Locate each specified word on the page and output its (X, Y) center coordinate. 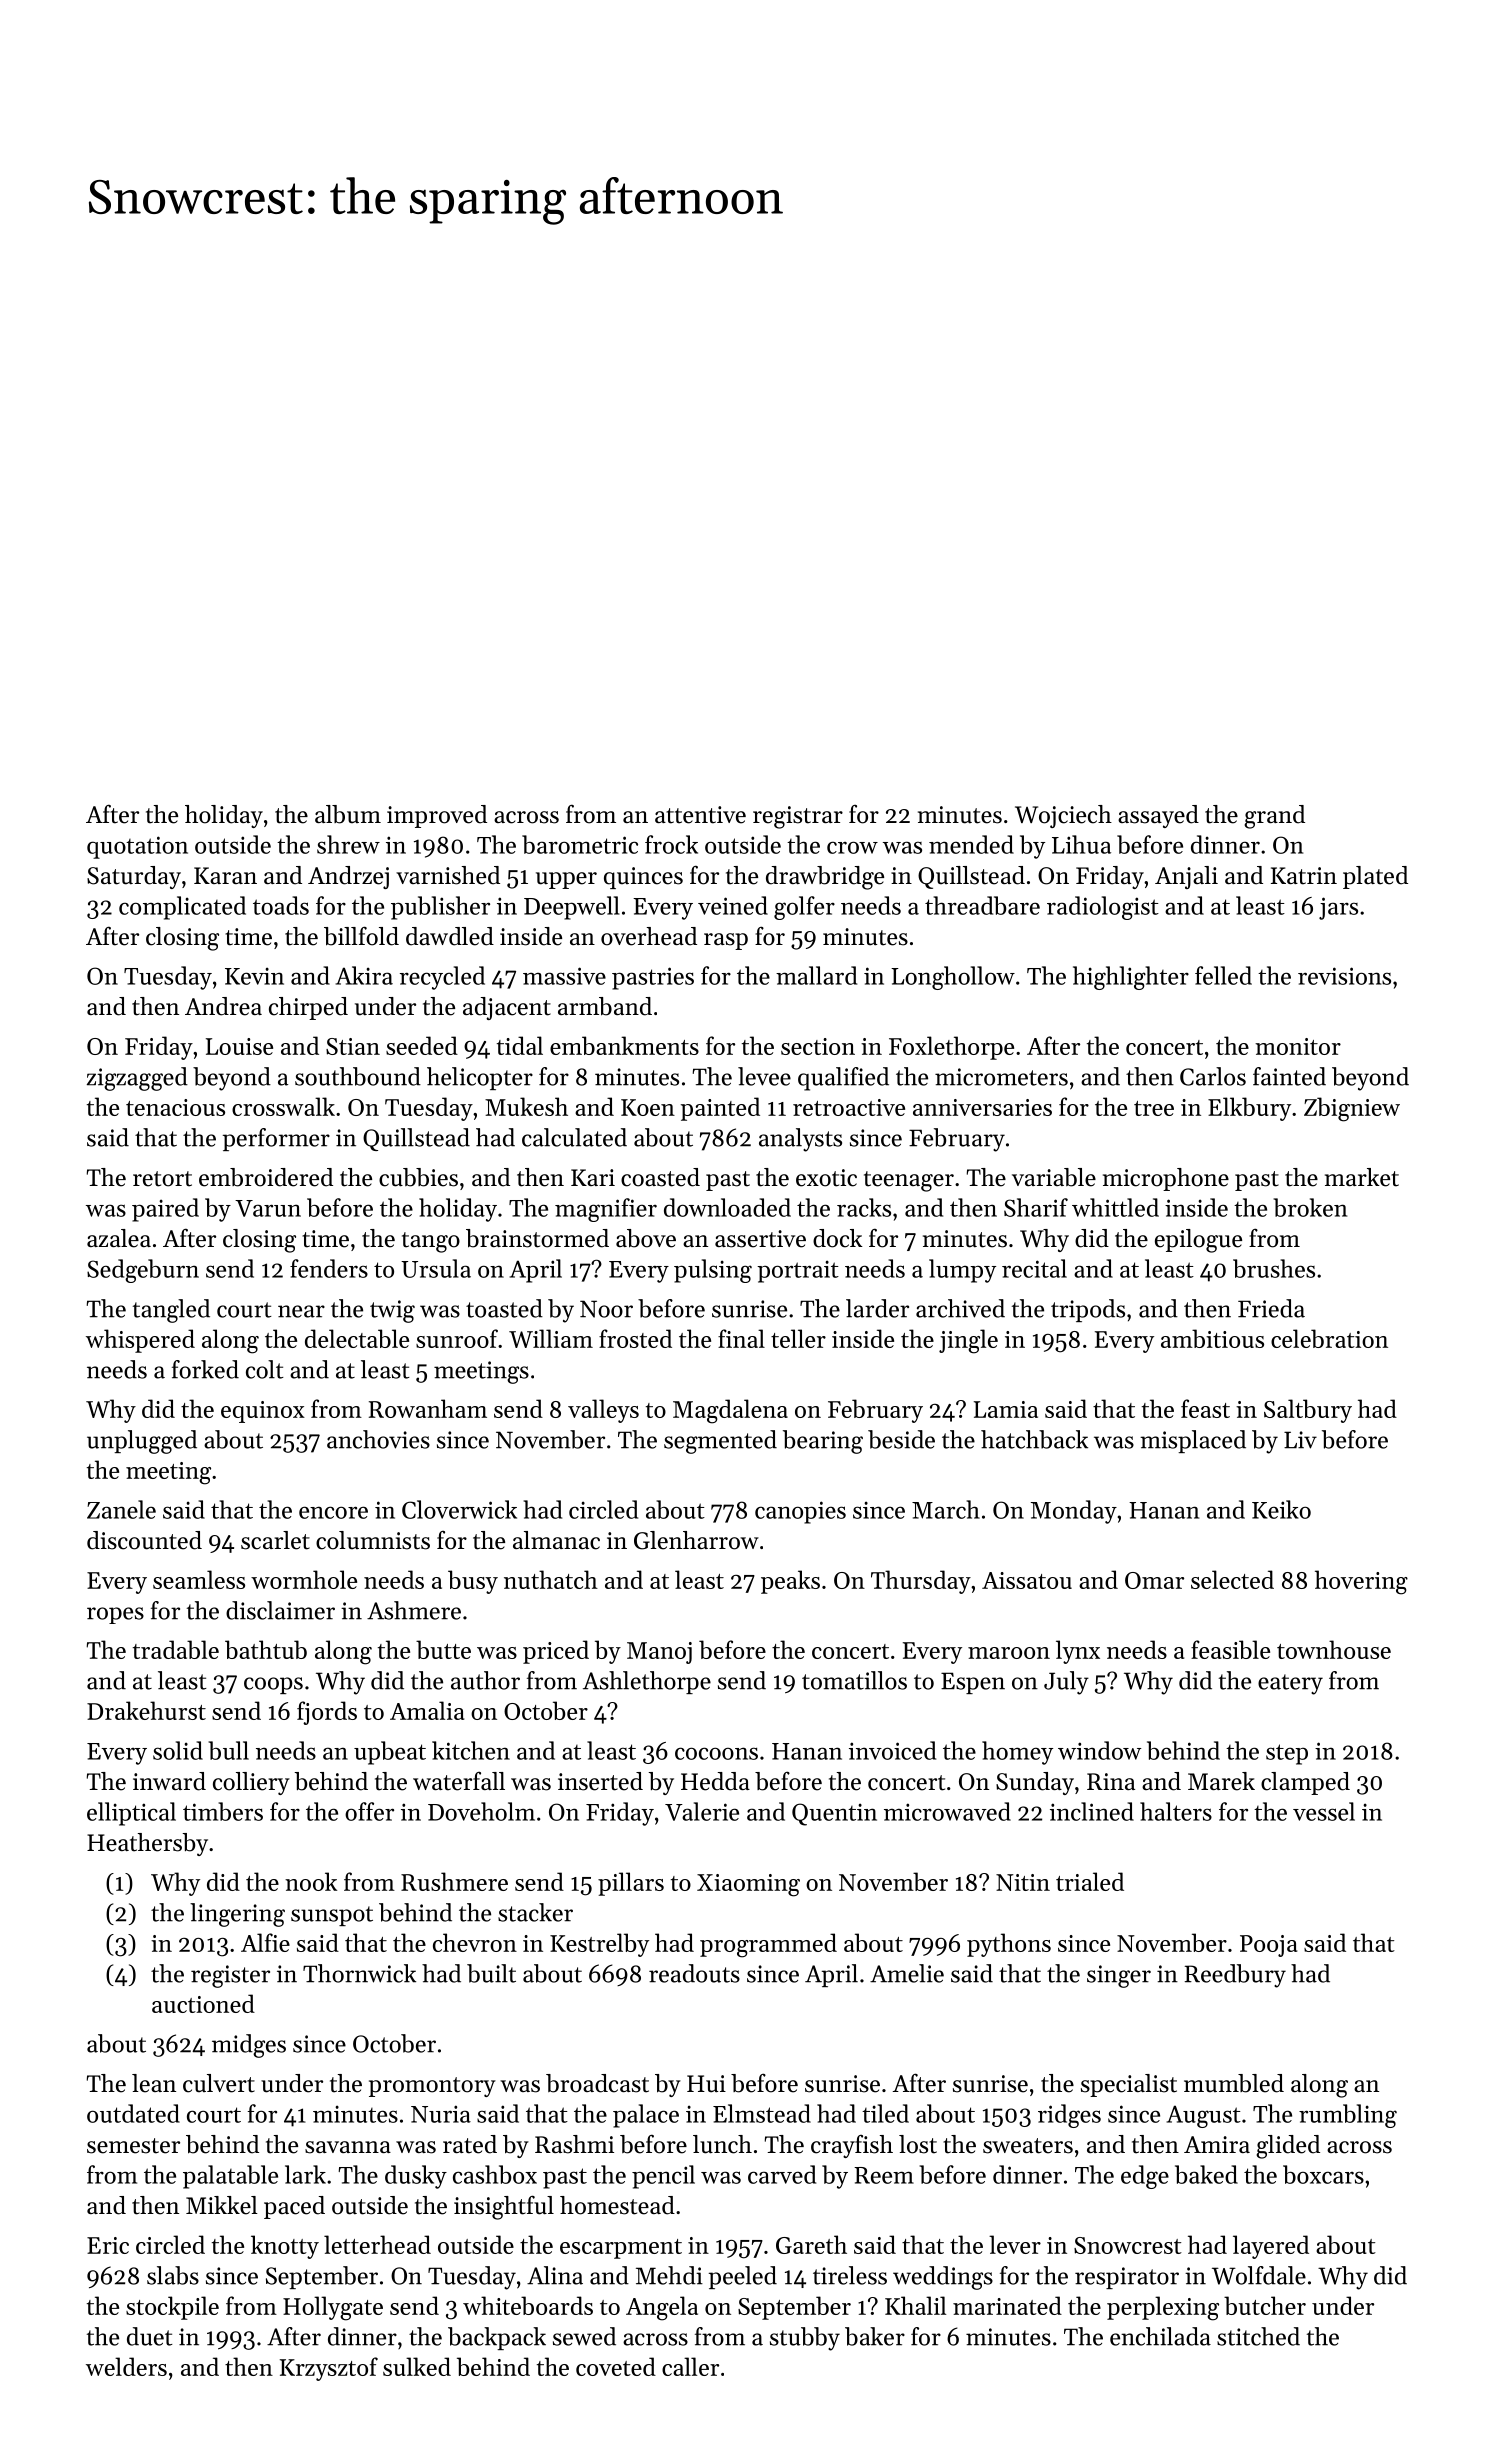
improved (437, 816)
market (1362, 1177)
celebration (1329, 1338)
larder (877, 1308)
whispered (140, 1341)
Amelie (907, 1973)
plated (1375, 877)
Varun (268, 1208)
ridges (1069, 2116)
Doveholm (481, 1811)
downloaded (727, 1207)
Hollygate (333, 2308)
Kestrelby (599, 1945)
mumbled (1234, 2083)
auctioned (203, 2003)
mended (971, 844)
